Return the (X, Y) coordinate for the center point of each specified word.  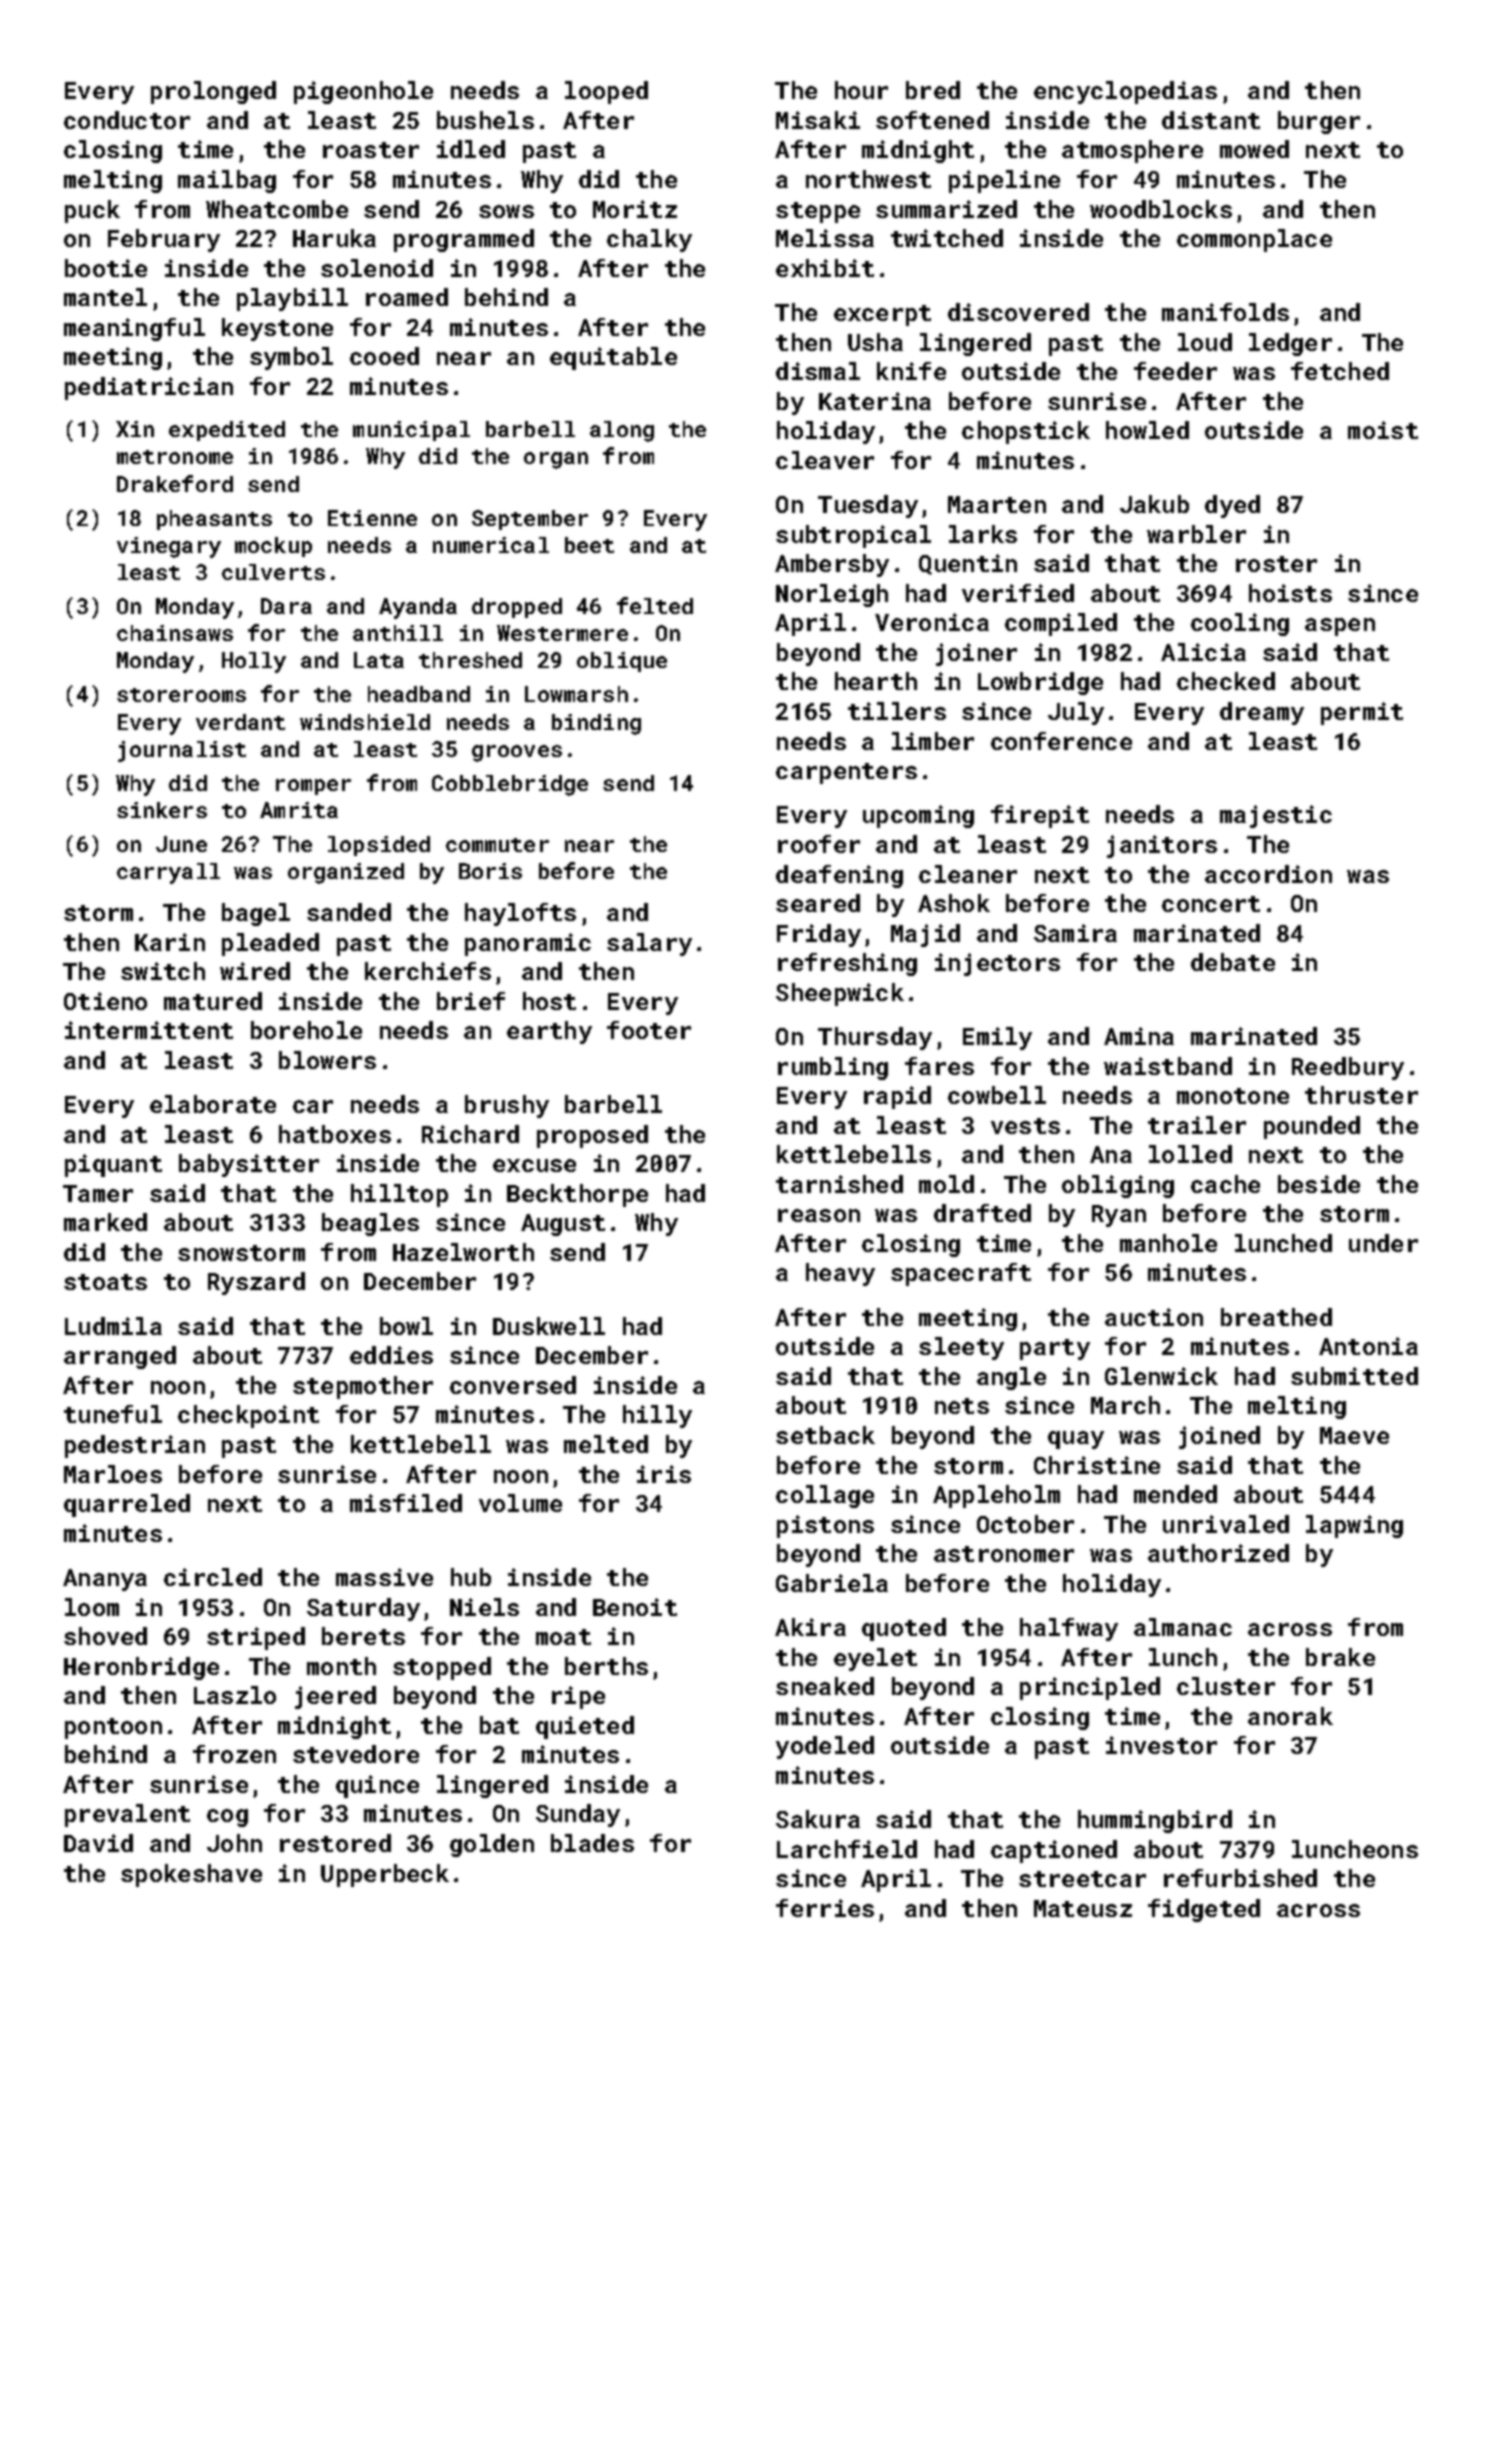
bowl (406, 1326)
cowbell (997, 1095)
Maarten (997, 504)
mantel (105, 297)
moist (1383, 430)
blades (592, 1843)
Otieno (105, 1001)
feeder (1175, 371)
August (563, 1225)
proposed (592, 1136)
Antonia (1368, 1346)
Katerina (875, 401)
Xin (135, 429)
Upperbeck (385, 1875)
